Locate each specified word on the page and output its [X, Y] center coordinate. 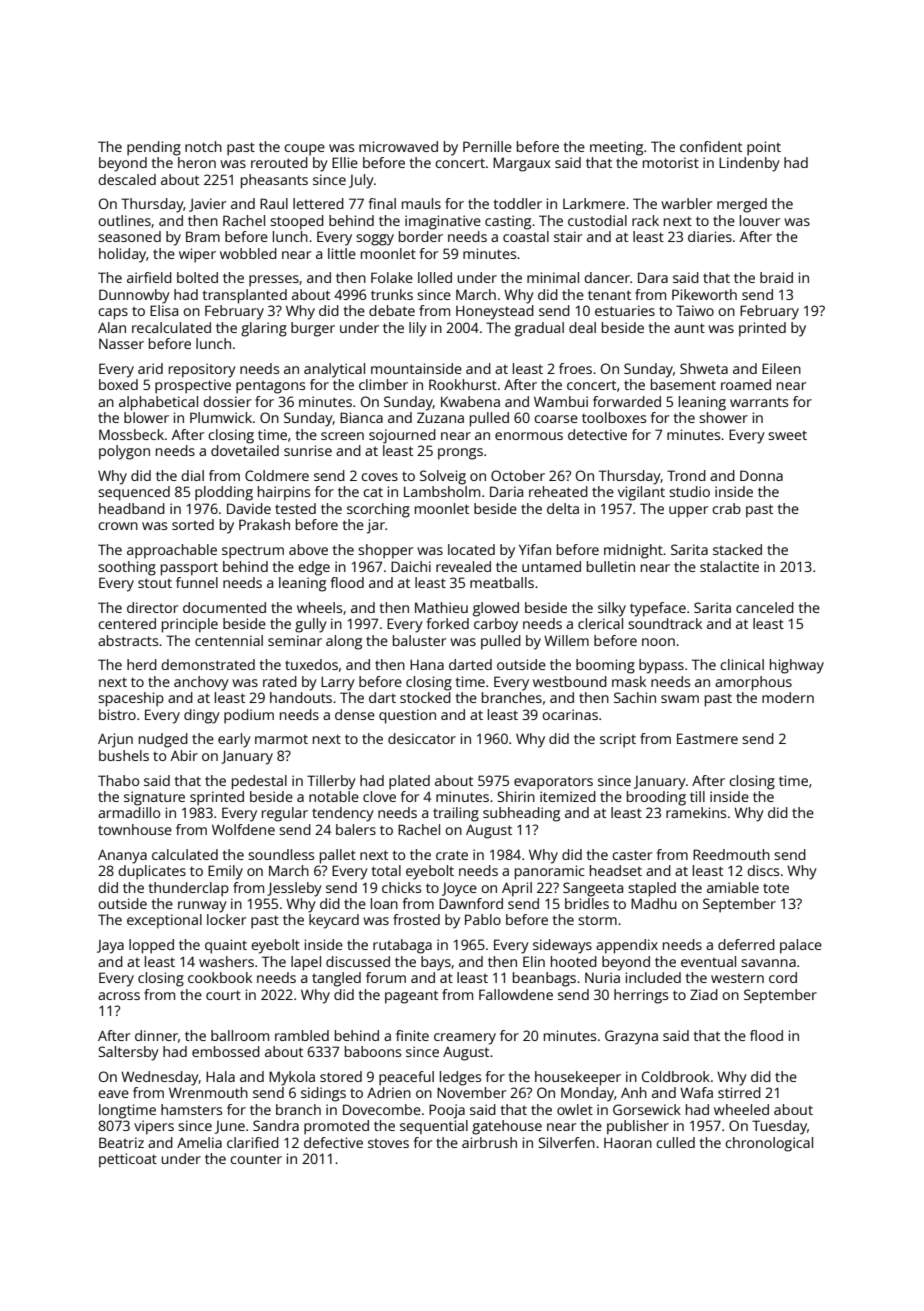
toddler [518, 203]
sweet [787, 435]
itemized [568, 796]
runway [202, 907]
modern [788, 697]
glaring [264, 329]
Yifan [535, 549]
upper [688, 512]
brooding [656, 798]
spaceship [131, 699]
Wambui [561, 401]
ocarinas [570, 714]
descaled [127, 179]
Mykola [292, 1078]
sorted [193, 524]
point [764, 148]
